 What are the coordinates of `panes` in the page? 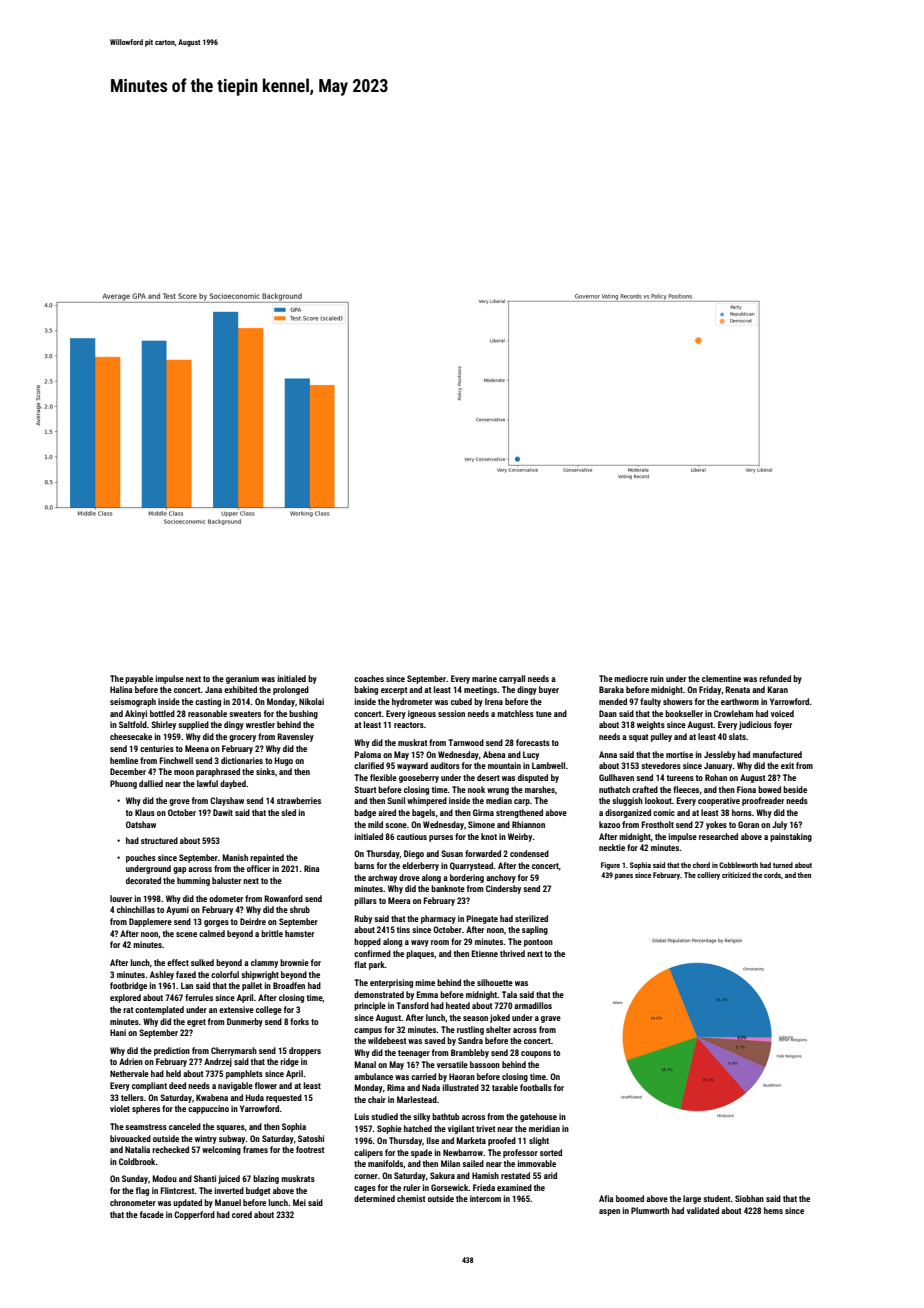 It's located at (624, 877).
